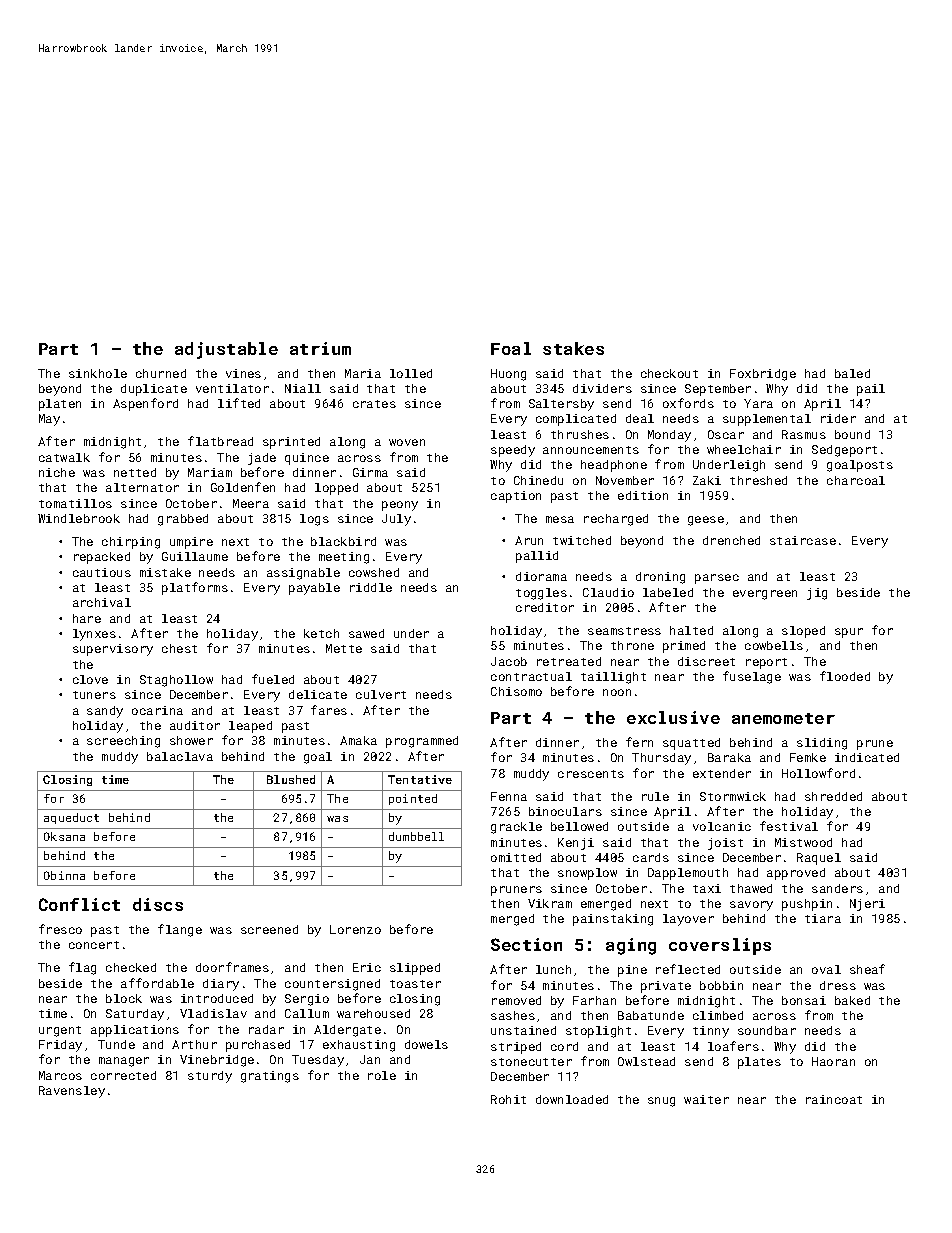  What do you see at coordinates (180, 756) in the screenshot?
I see `balaclava` at bounding box center [180, 756].
